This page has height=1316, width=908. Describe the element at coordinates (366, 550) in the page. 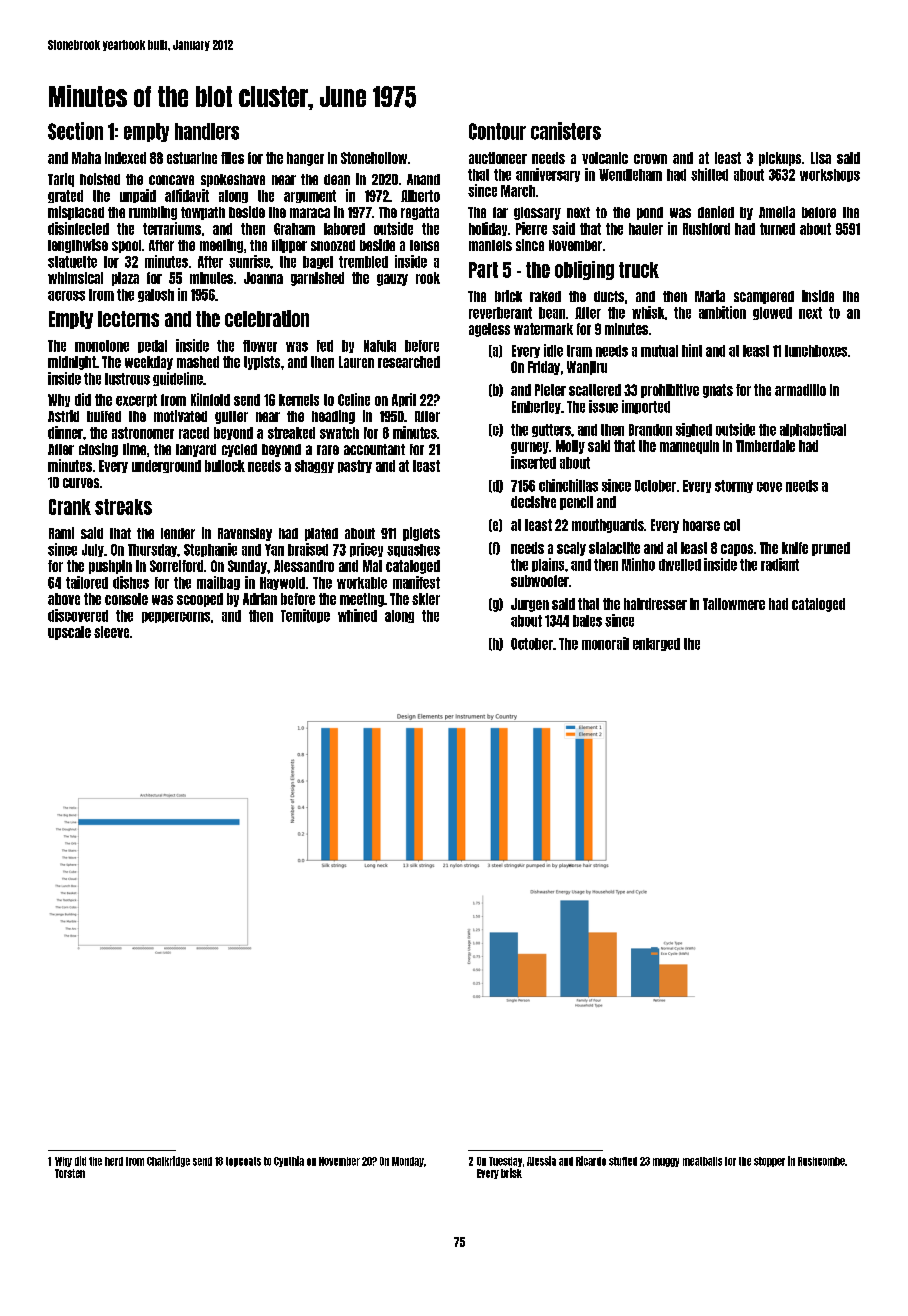

I see `pricey` at that location.
